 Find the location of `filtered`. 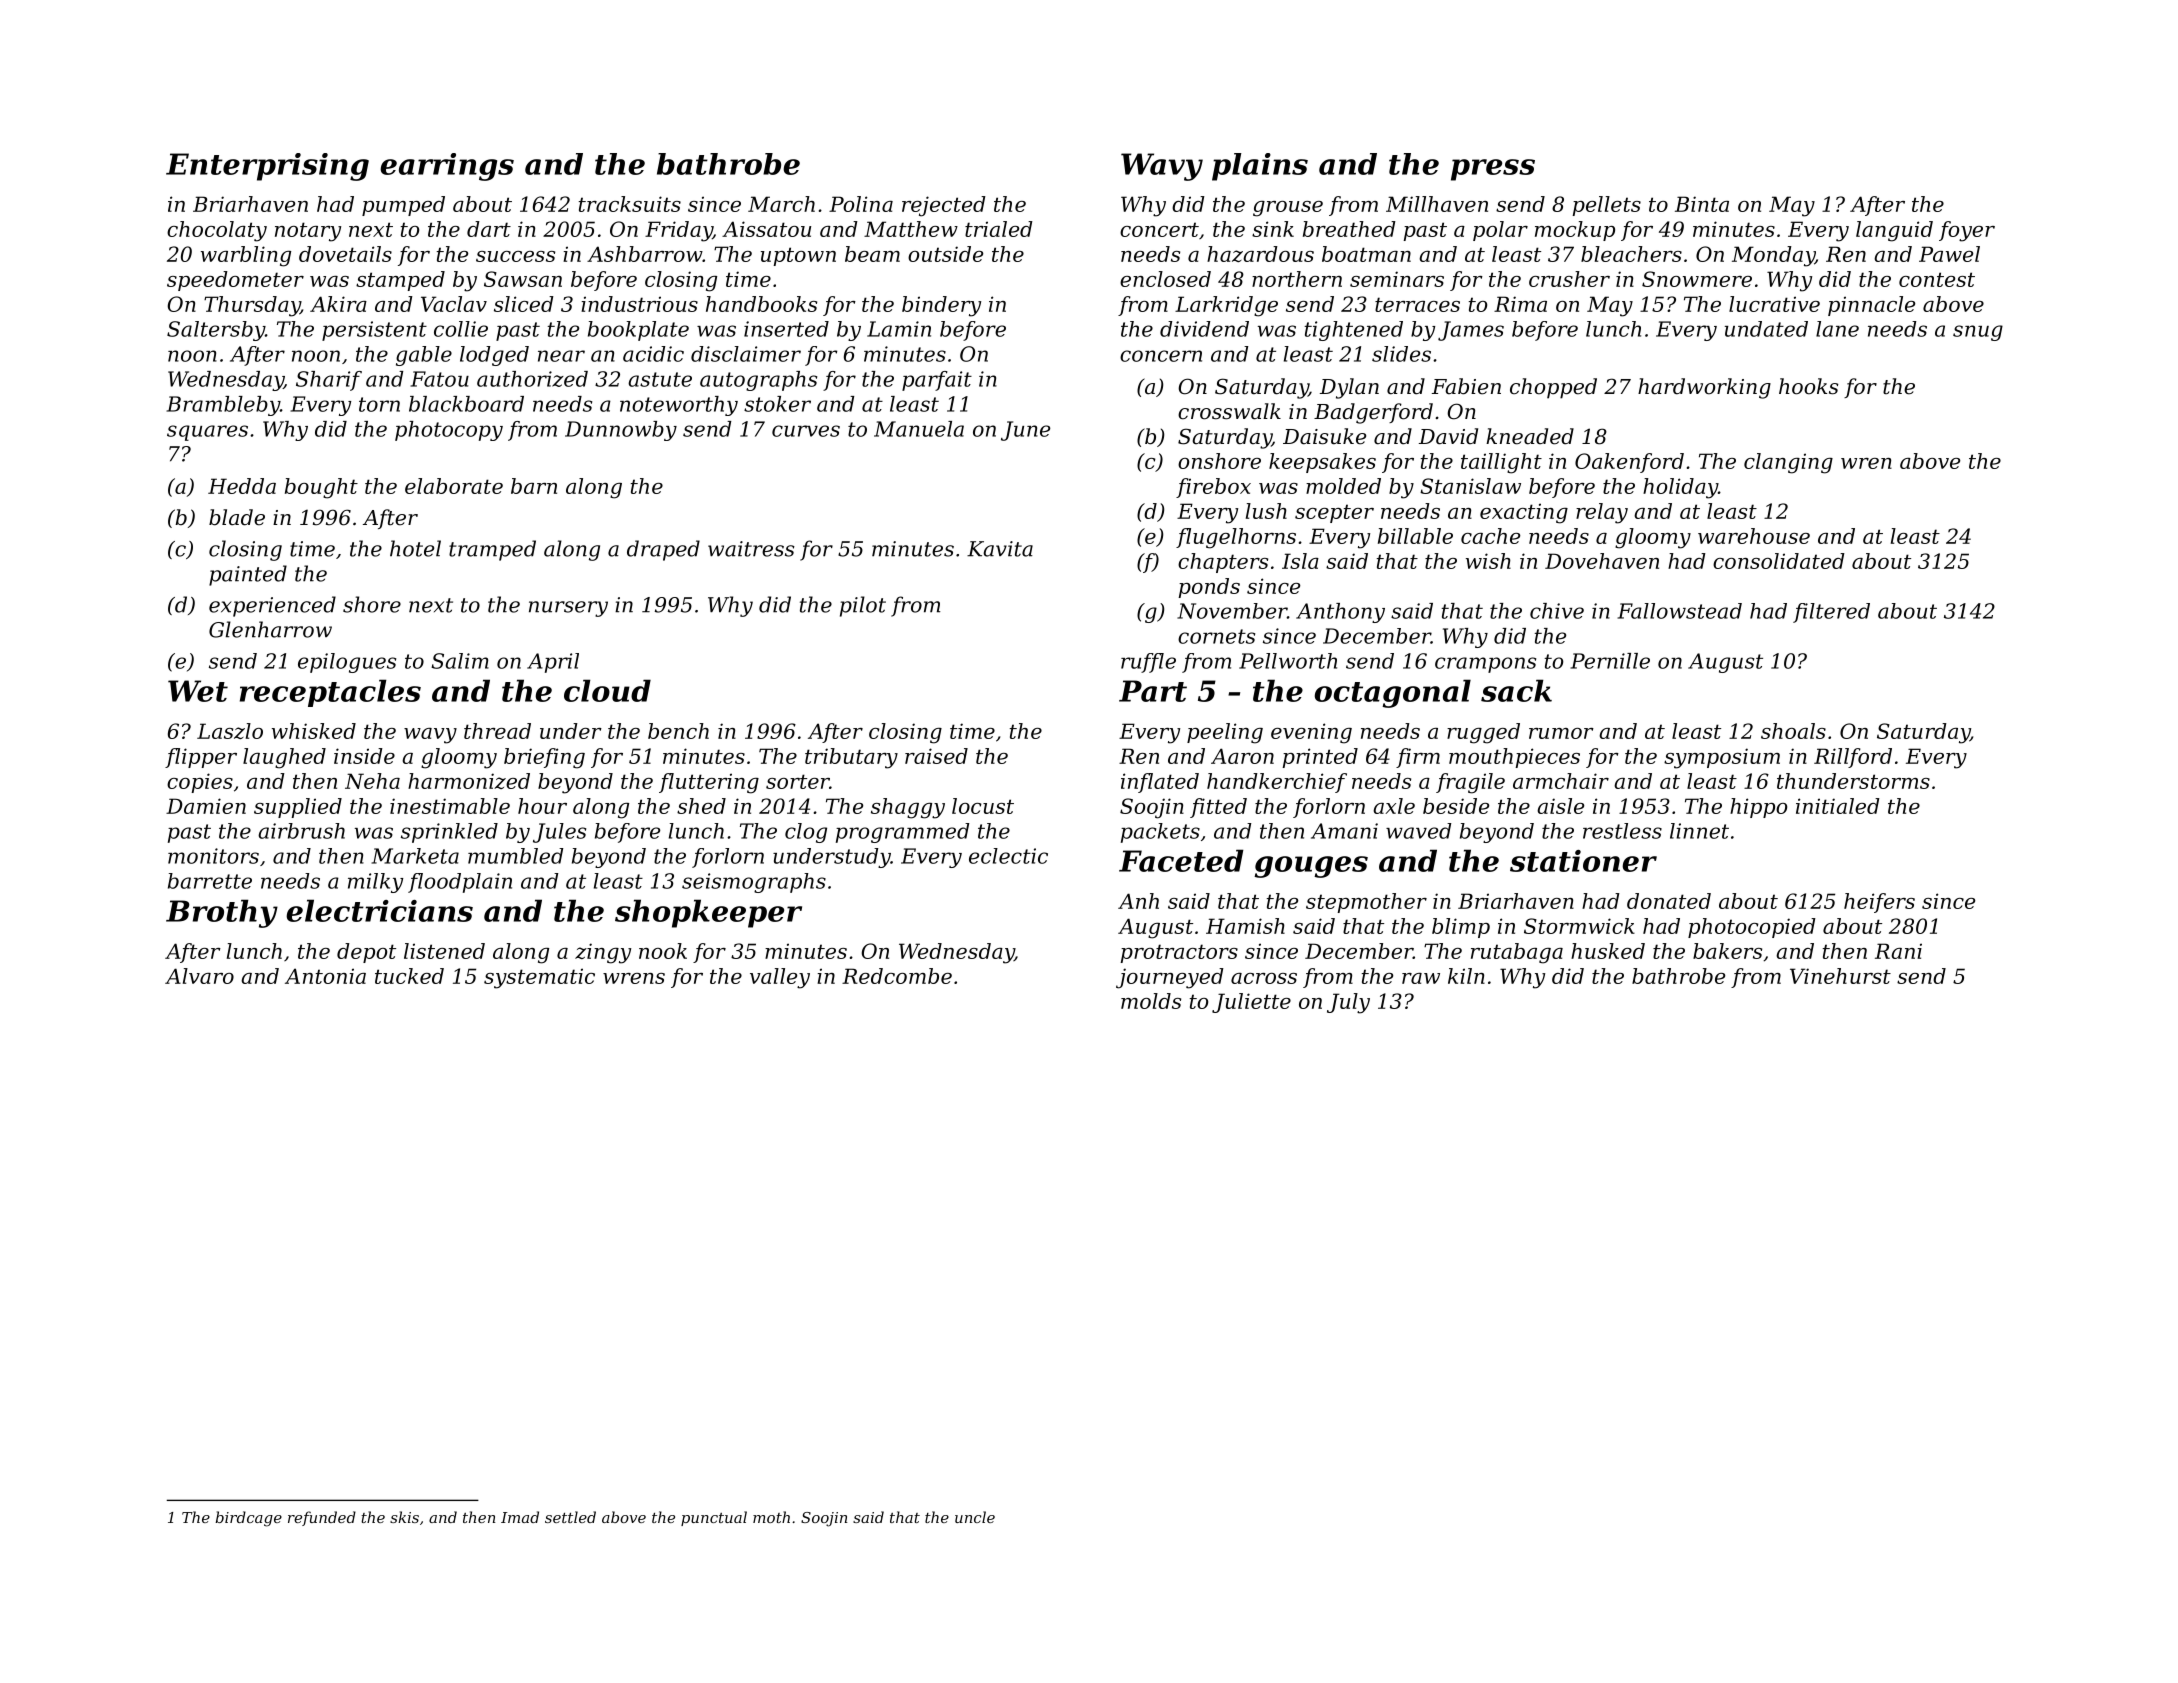

filtered is located at coordinates (1831, 613).
